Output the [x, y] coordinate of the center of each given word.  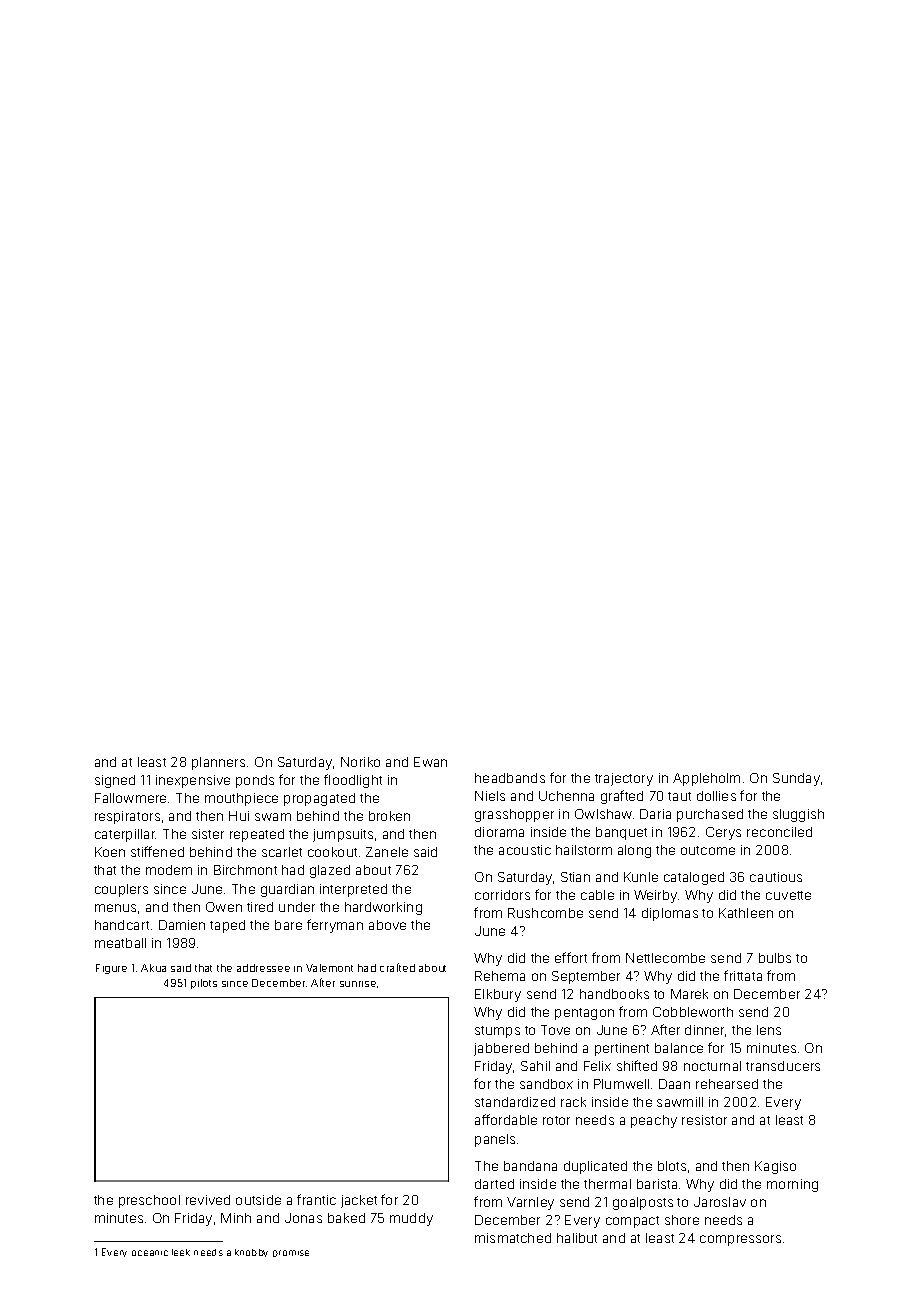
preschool [149, 1201]
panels [495, 1140]
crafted [397, 967]
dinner [704, 1030]
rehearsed [727, 1084]
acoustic [525, 850]
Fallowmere [130, 798]
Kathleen [746, 913]
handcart [122, 925]
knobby [251, 1253]
